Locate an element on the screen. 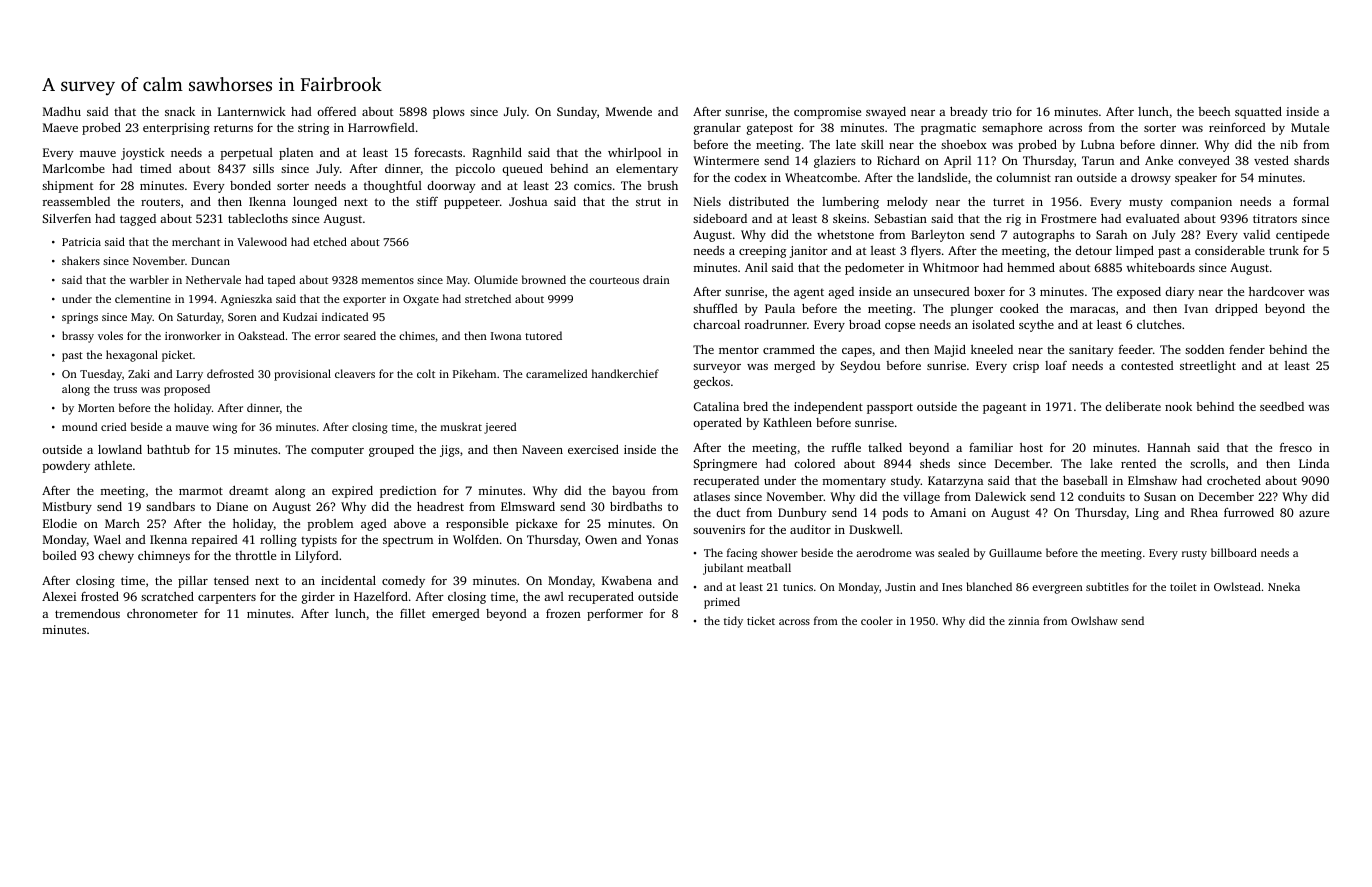  Marlcombe is located at coordinates (74, 168).
